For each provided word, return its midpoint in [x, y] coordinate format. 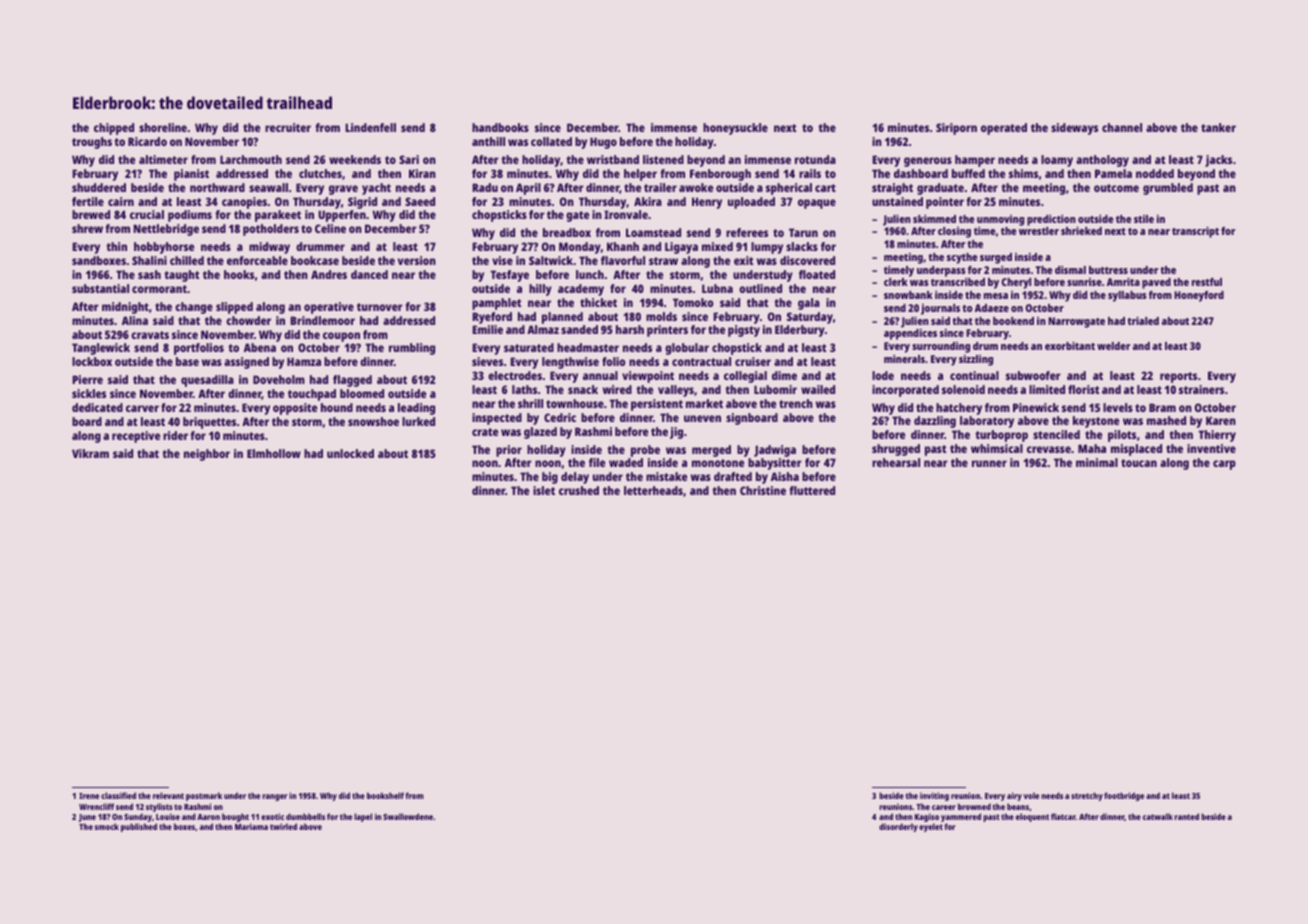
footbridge [1124, 796]
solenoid [963, 389]
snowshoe [373, 421]
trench [796, 403]
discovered [807, 260]
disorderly [898, 827]
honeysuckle [735, 129]
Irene [89, 796]
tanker [1218, 127]
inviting [934, 796]
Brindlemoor [322, 320]
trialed [1143, 321]
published [139, 827]
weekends [355, 159]
